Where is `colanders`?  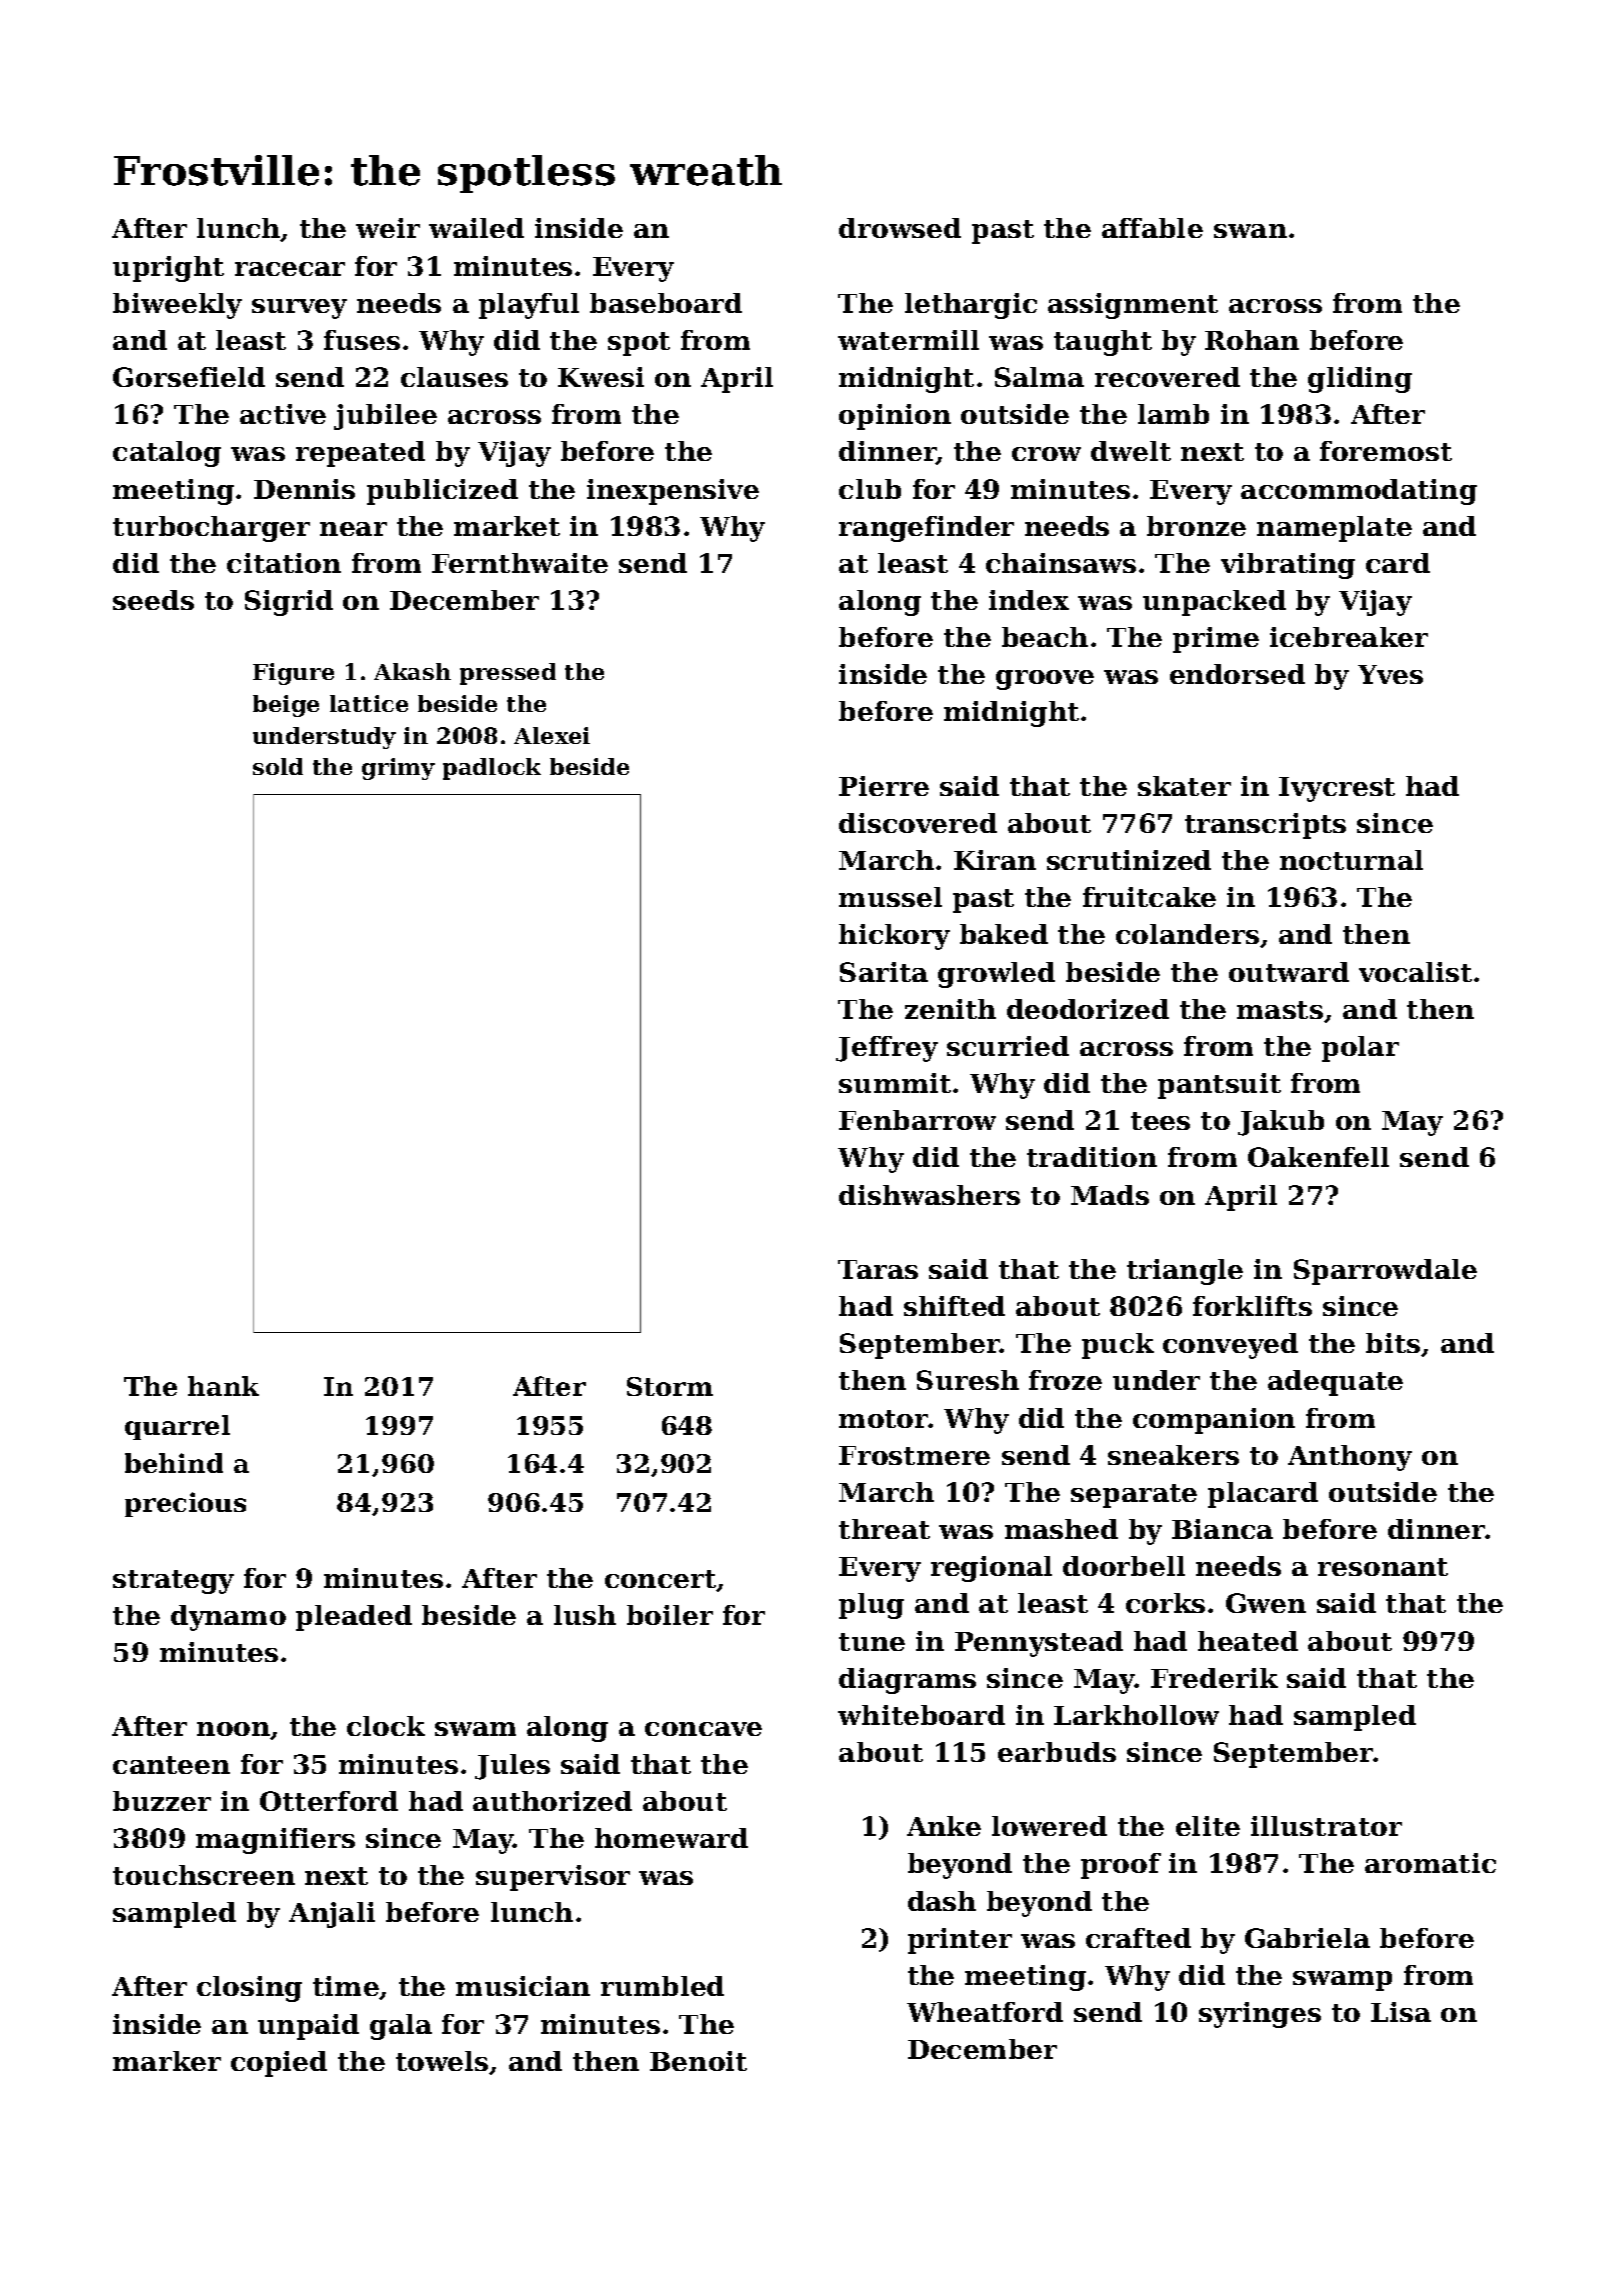 colanders is located at coordinates (1187, 934).
